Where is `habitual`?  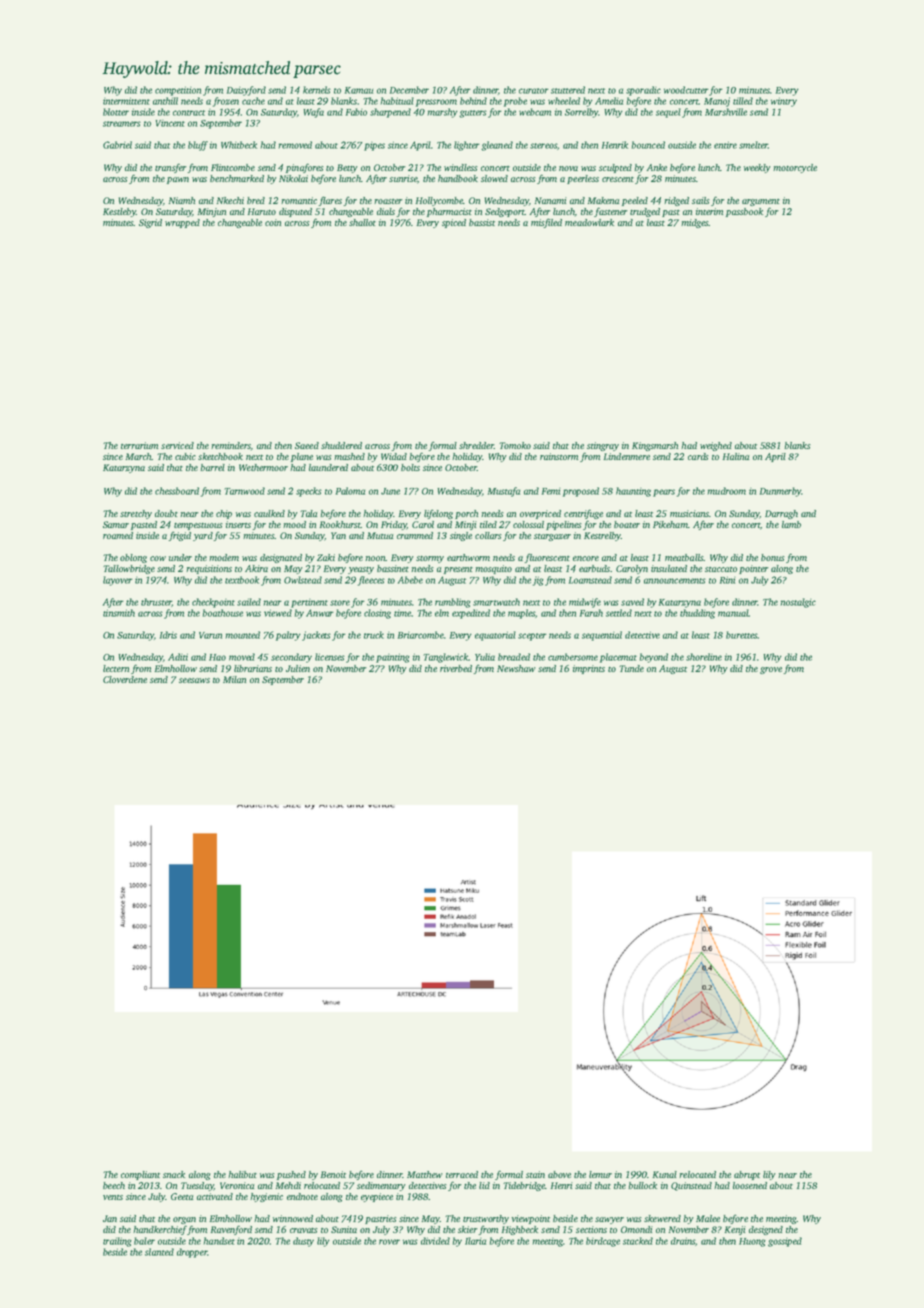 habitual is located at coordinates (397, 101).
